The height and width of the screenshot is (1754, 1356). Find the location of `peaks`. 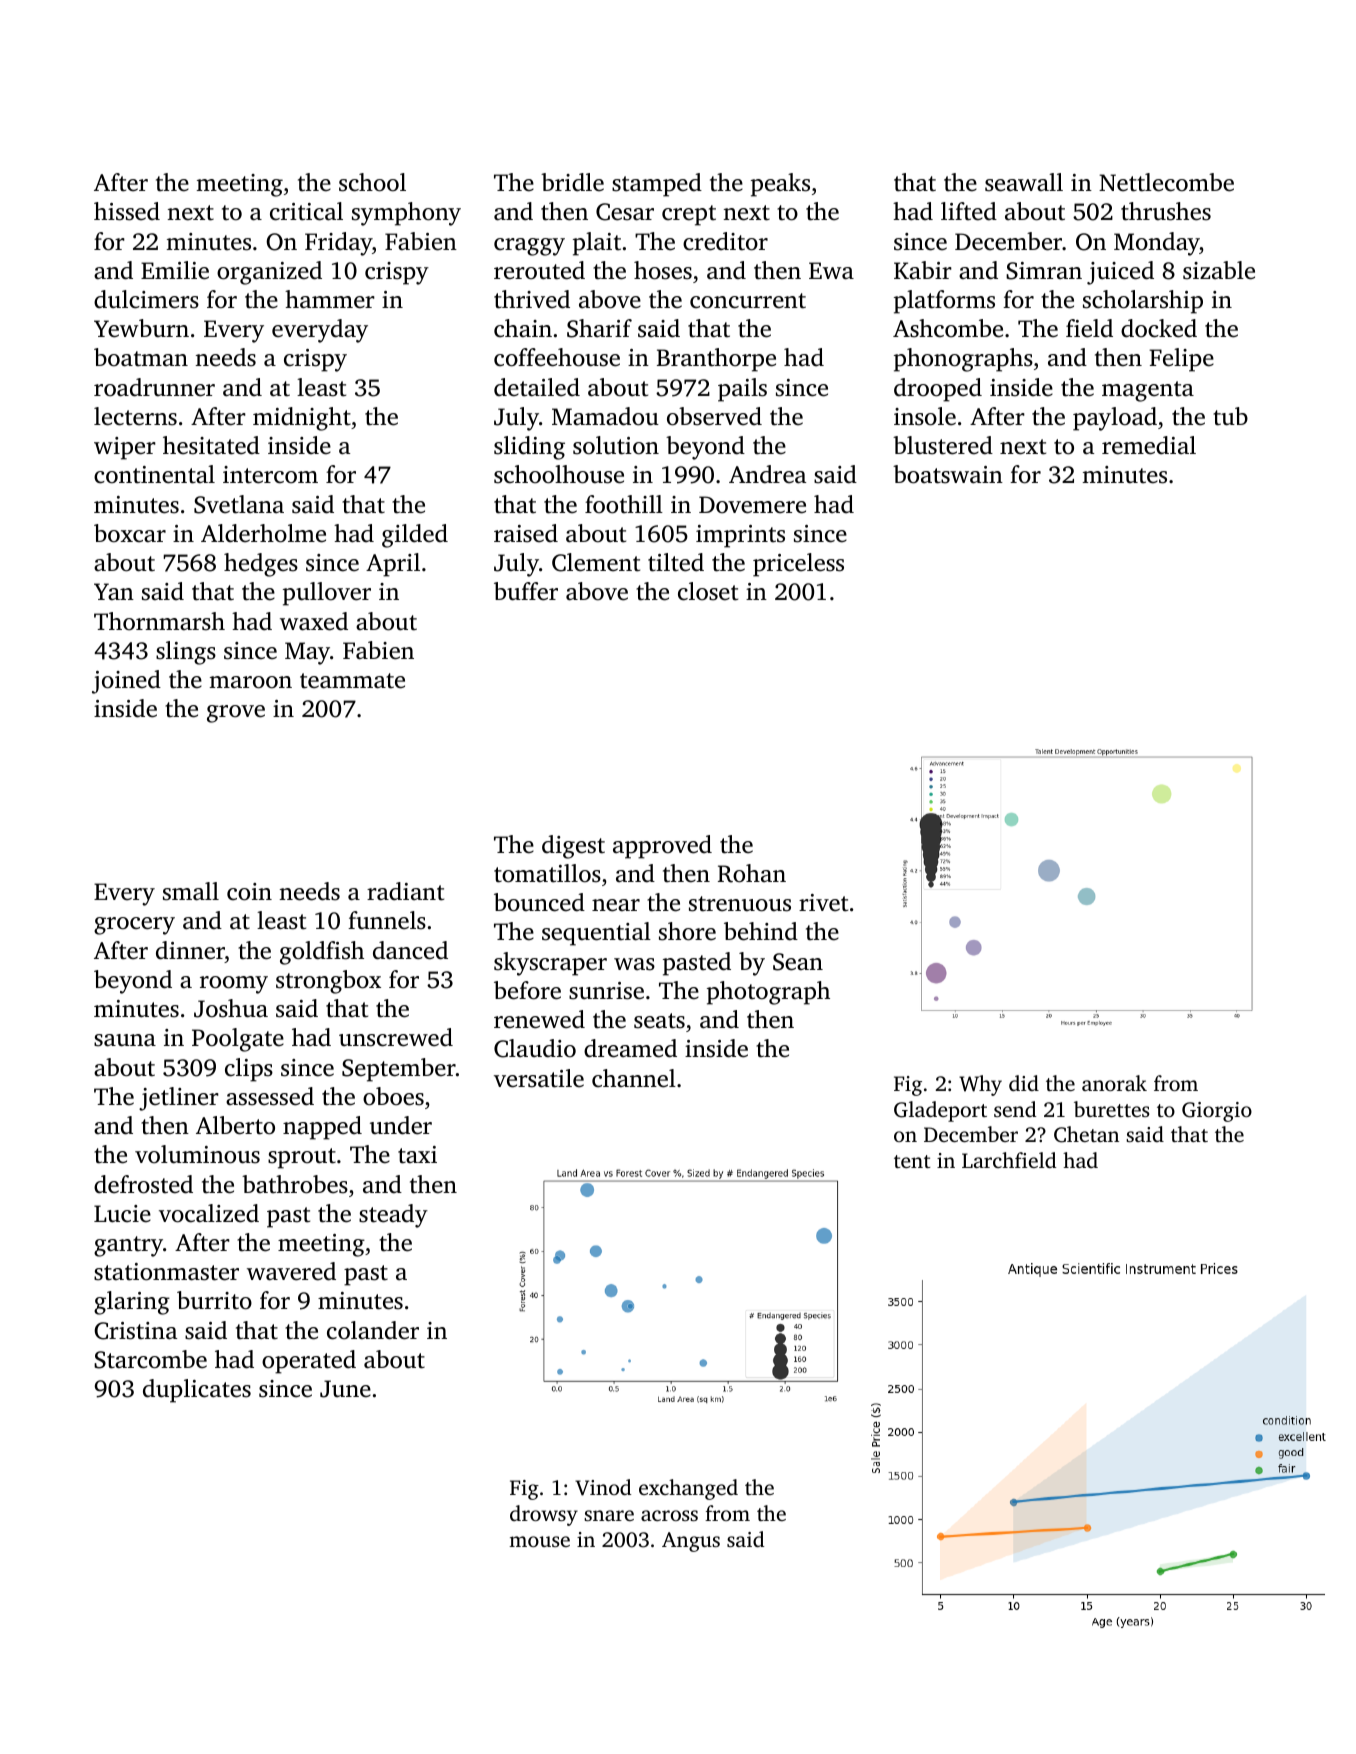

peaks is located at coordinates (780, 185).
